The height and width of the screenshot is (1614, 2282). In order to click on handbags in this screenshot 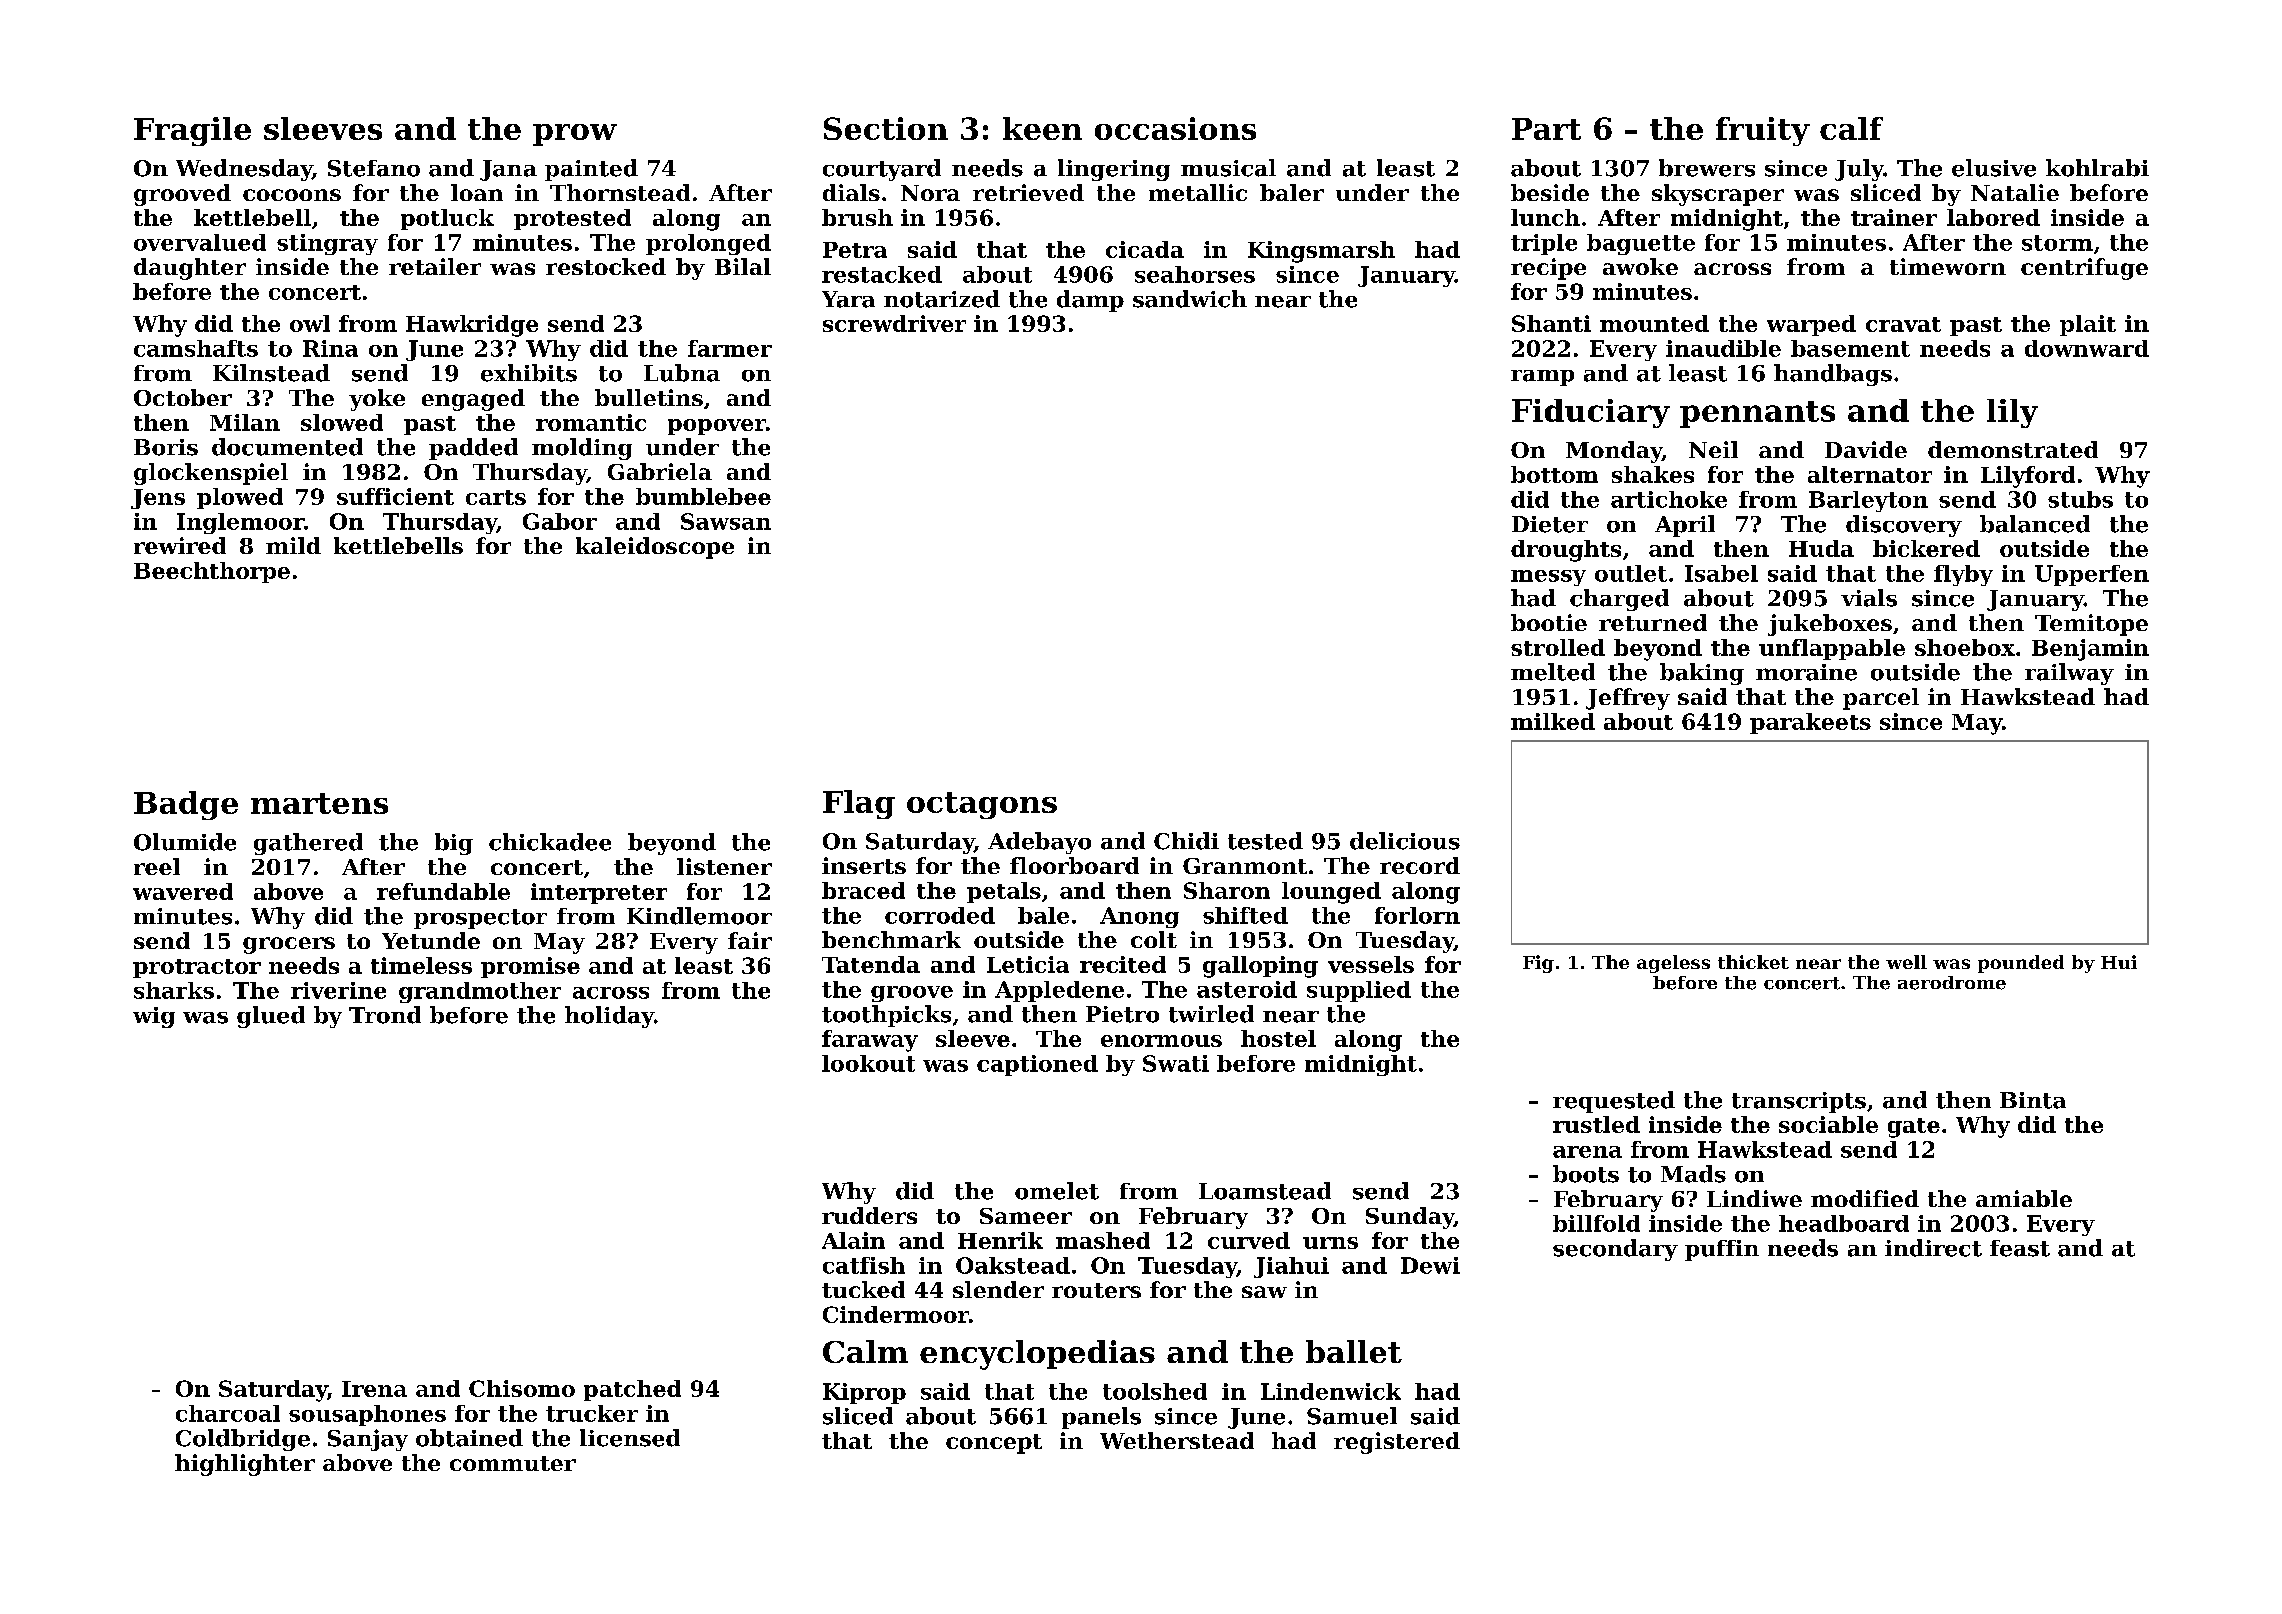, I will do `click(1833, 375)`.
